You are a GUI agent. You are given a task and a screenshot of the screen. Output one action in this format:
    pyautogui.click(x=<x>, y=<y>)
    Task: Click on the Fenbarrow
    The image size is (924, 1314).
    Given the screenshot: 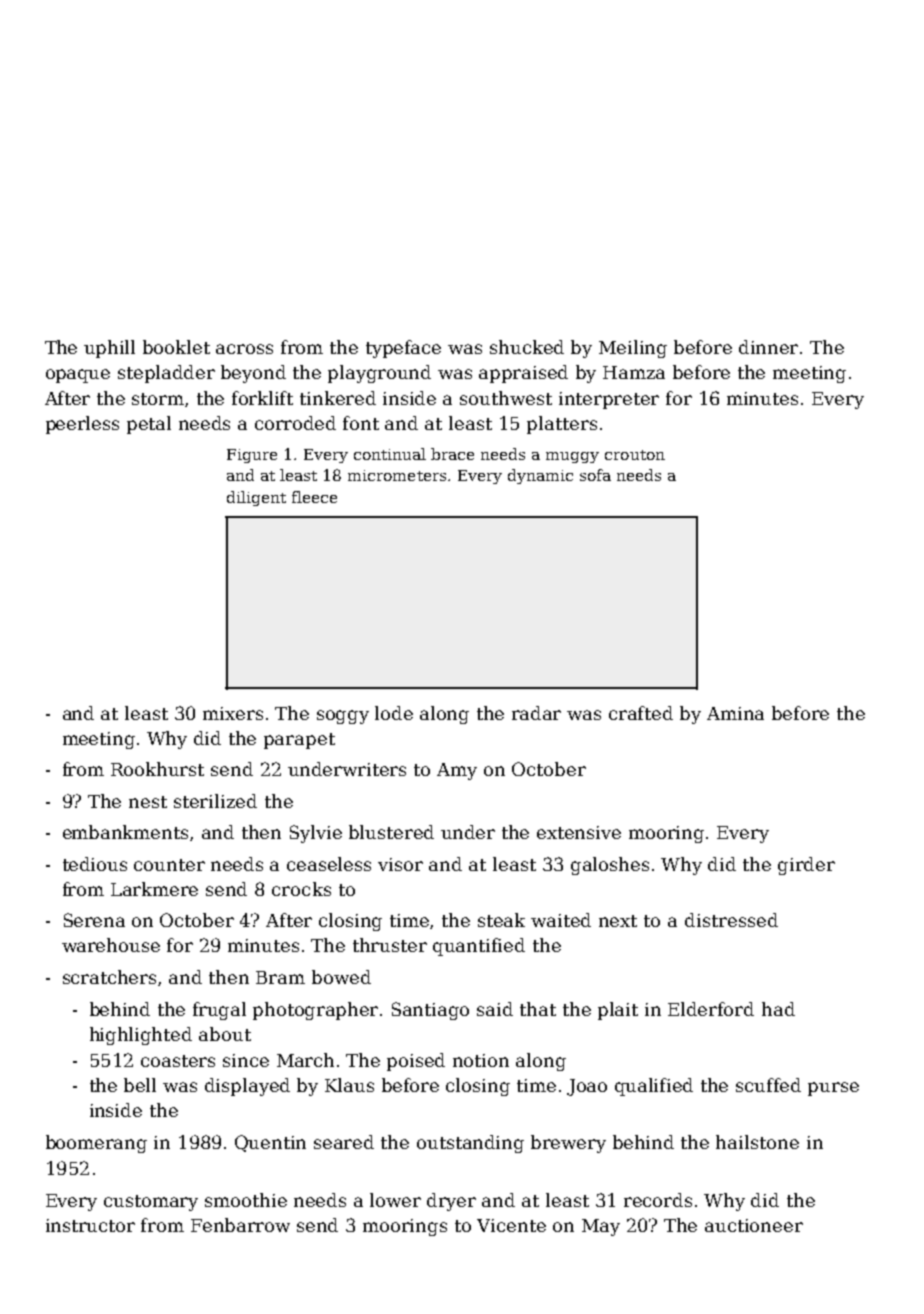 What is the action you would take?
    pyautogui.click(x=240, y=1225)
